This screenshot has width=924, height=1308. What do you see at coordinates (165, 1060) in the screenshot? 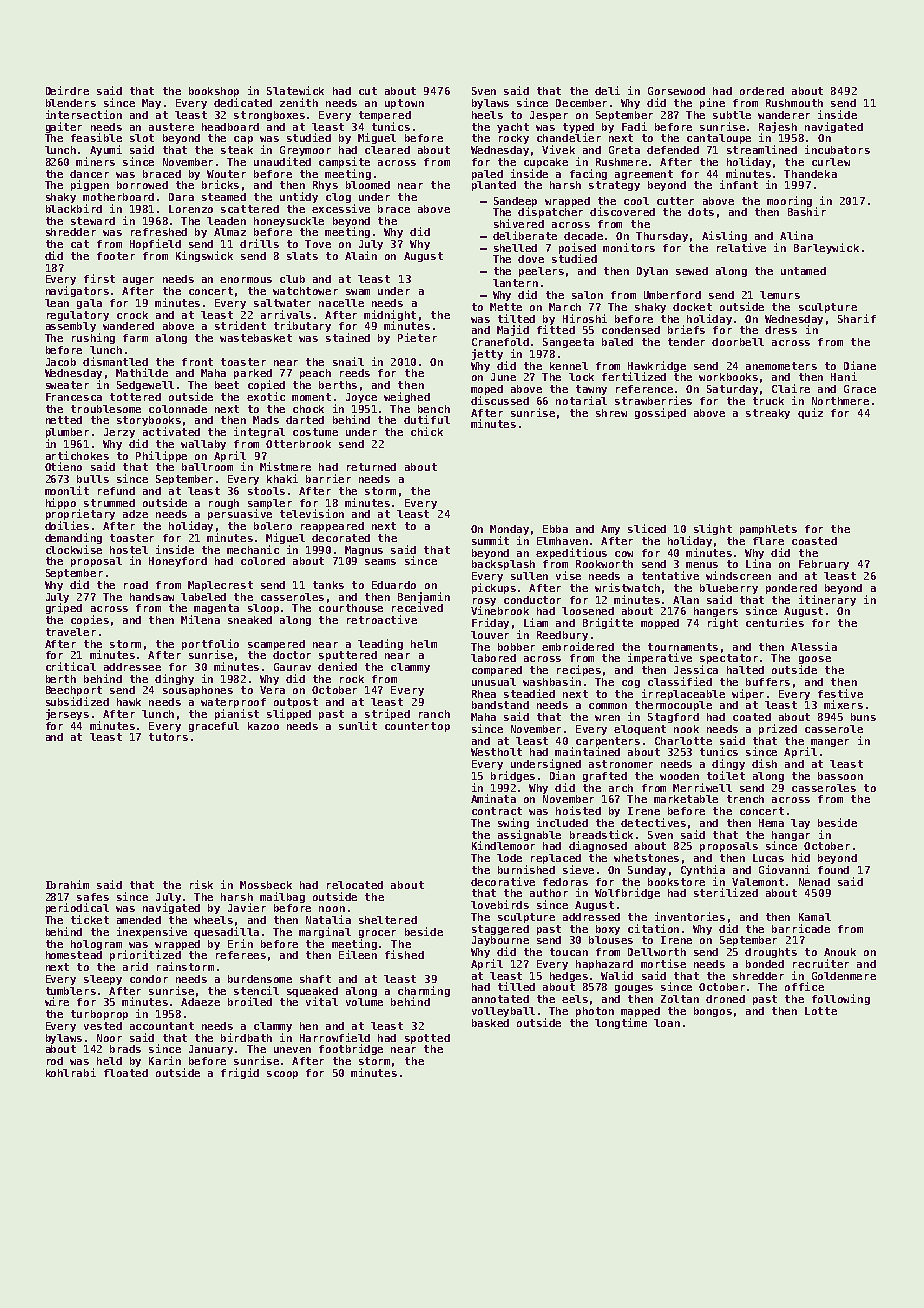
I see `Karin` at bounding box center [165, 1060].
